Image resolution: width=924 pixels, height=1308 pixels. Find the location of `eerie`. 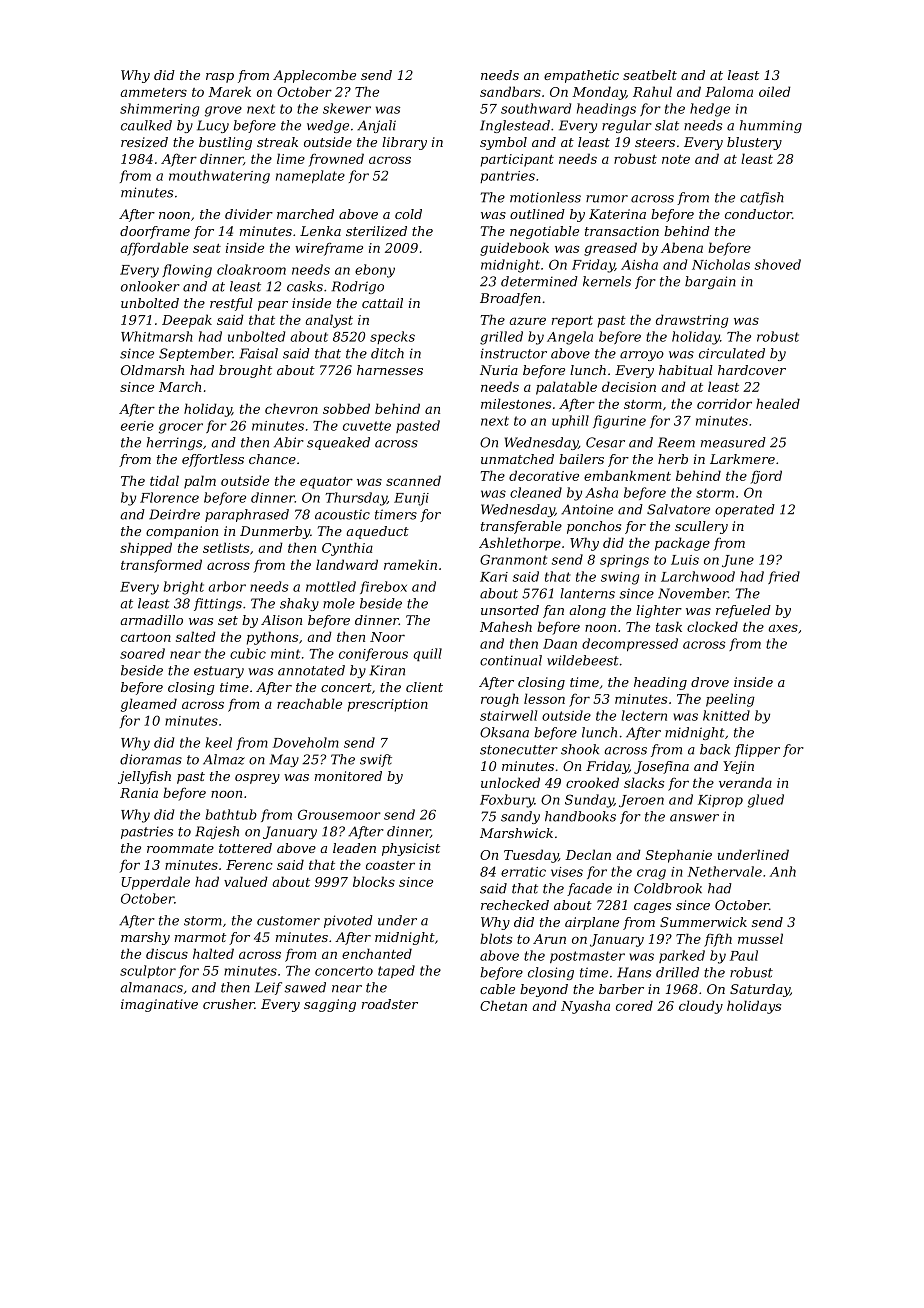

eerie is located at coordinates (137, 426).
